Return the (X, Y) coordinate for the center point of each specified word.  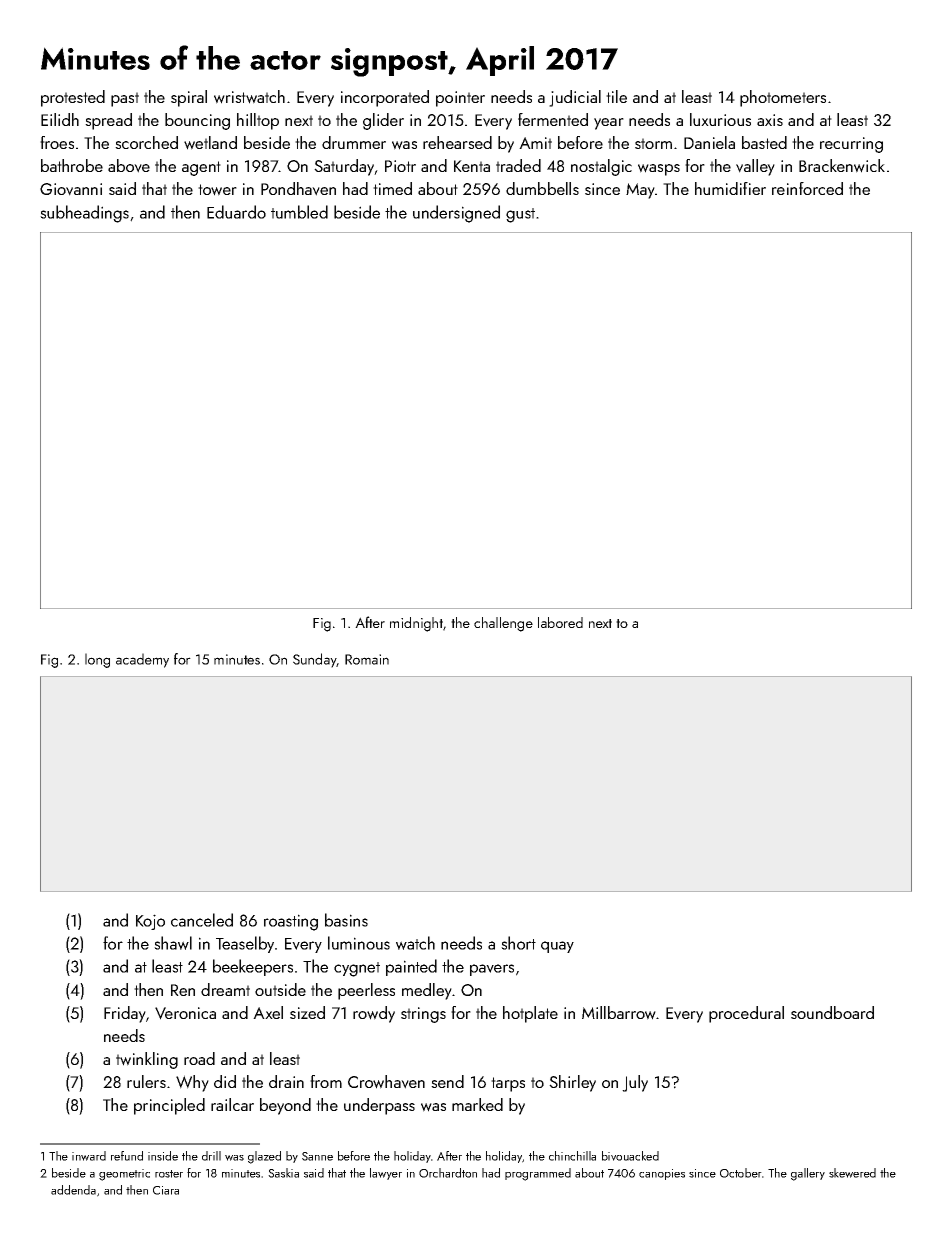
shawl (173, 943)
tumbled (299, 212)
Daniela (709, 142)
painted (411, 967)
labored (560, 622)
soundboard (832, 1012)
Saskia (283, 1173)
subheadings (84, 214)
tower (217, 190)
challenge (503, 624)
